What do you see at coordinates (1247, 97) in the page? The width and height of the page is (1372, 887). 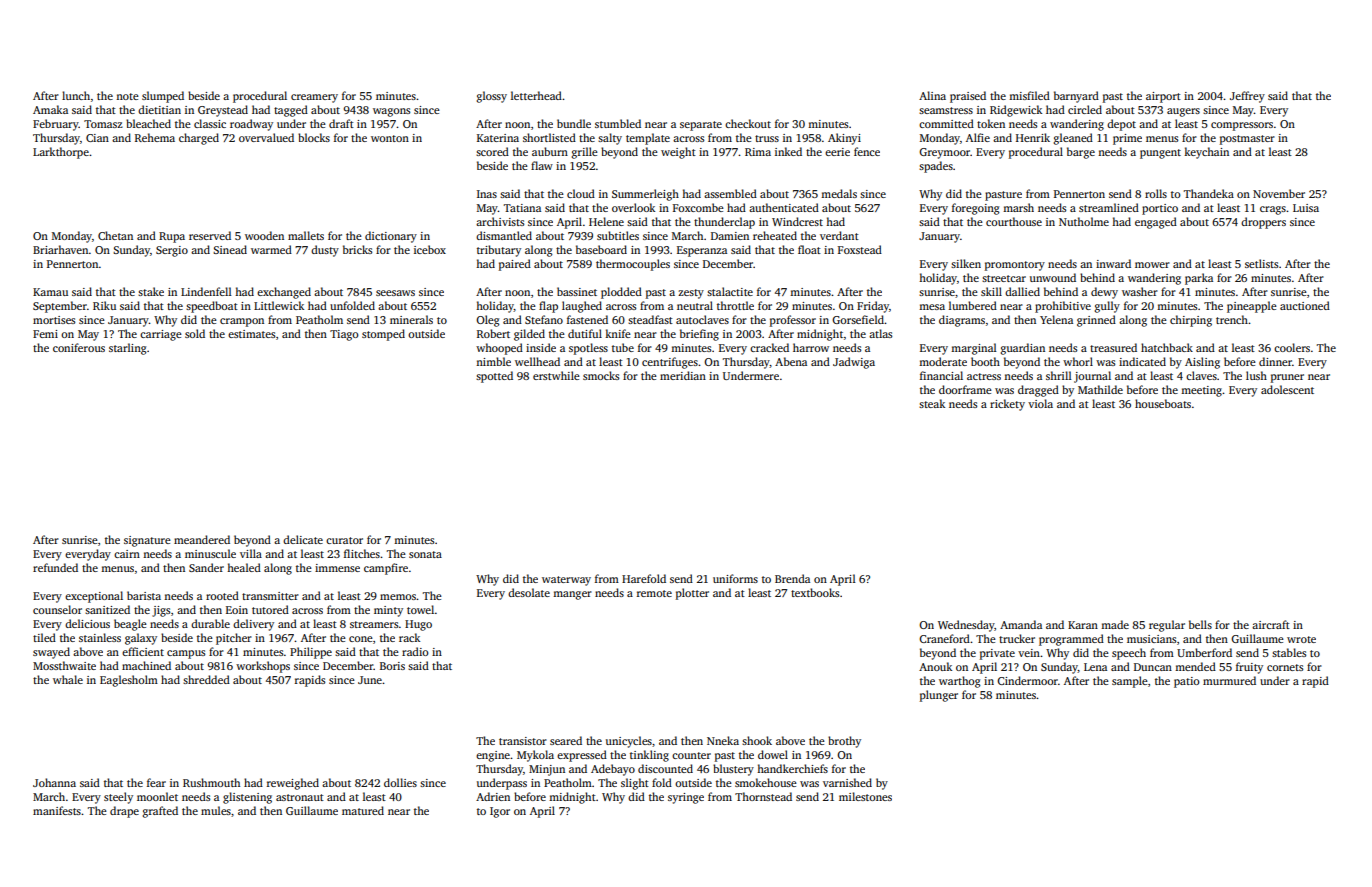 I see `Jeffrey` at bounding box center [1247, 97].
